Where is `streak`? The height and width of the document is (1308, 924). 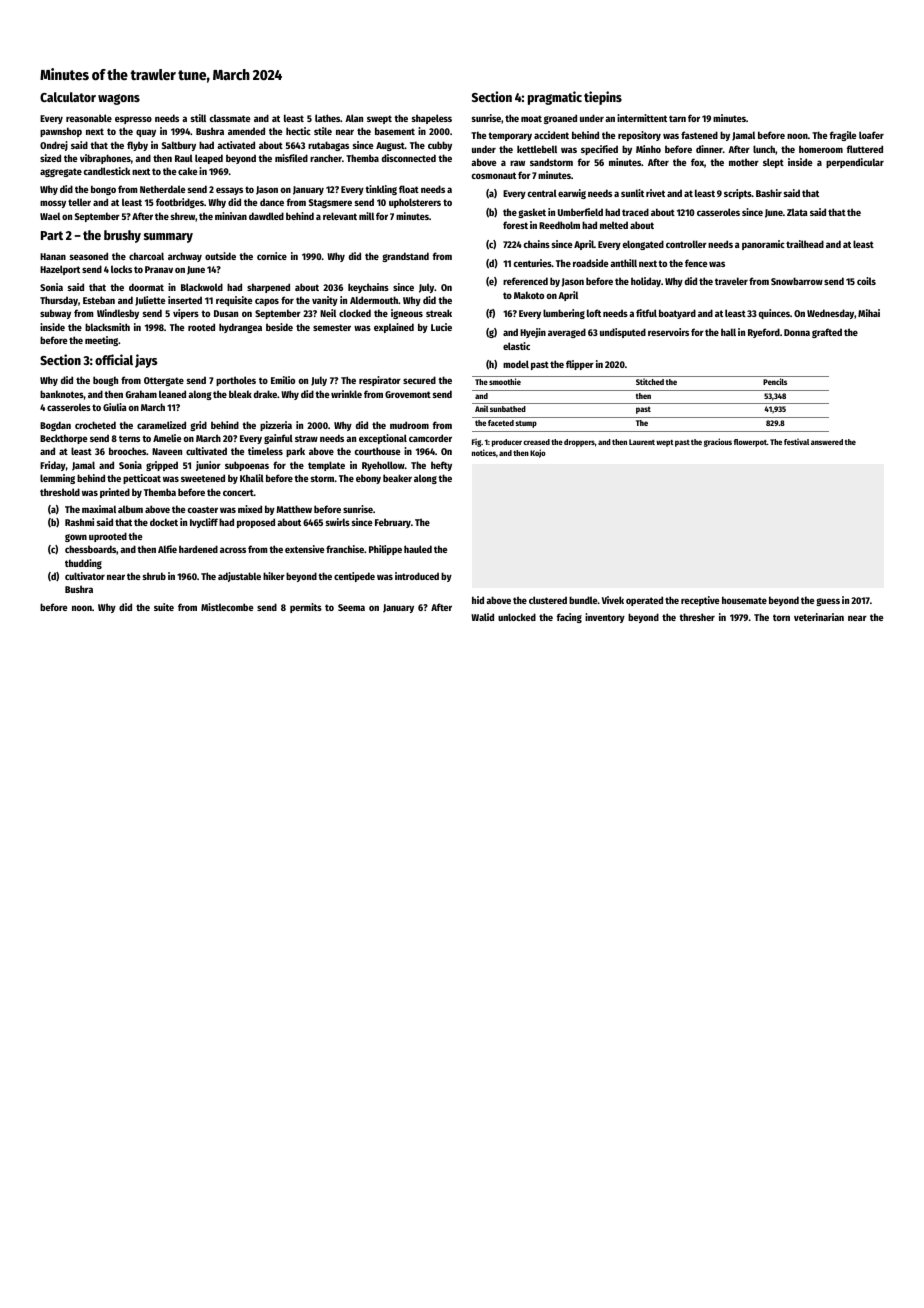 streak is located at coordinates (439, 313).
